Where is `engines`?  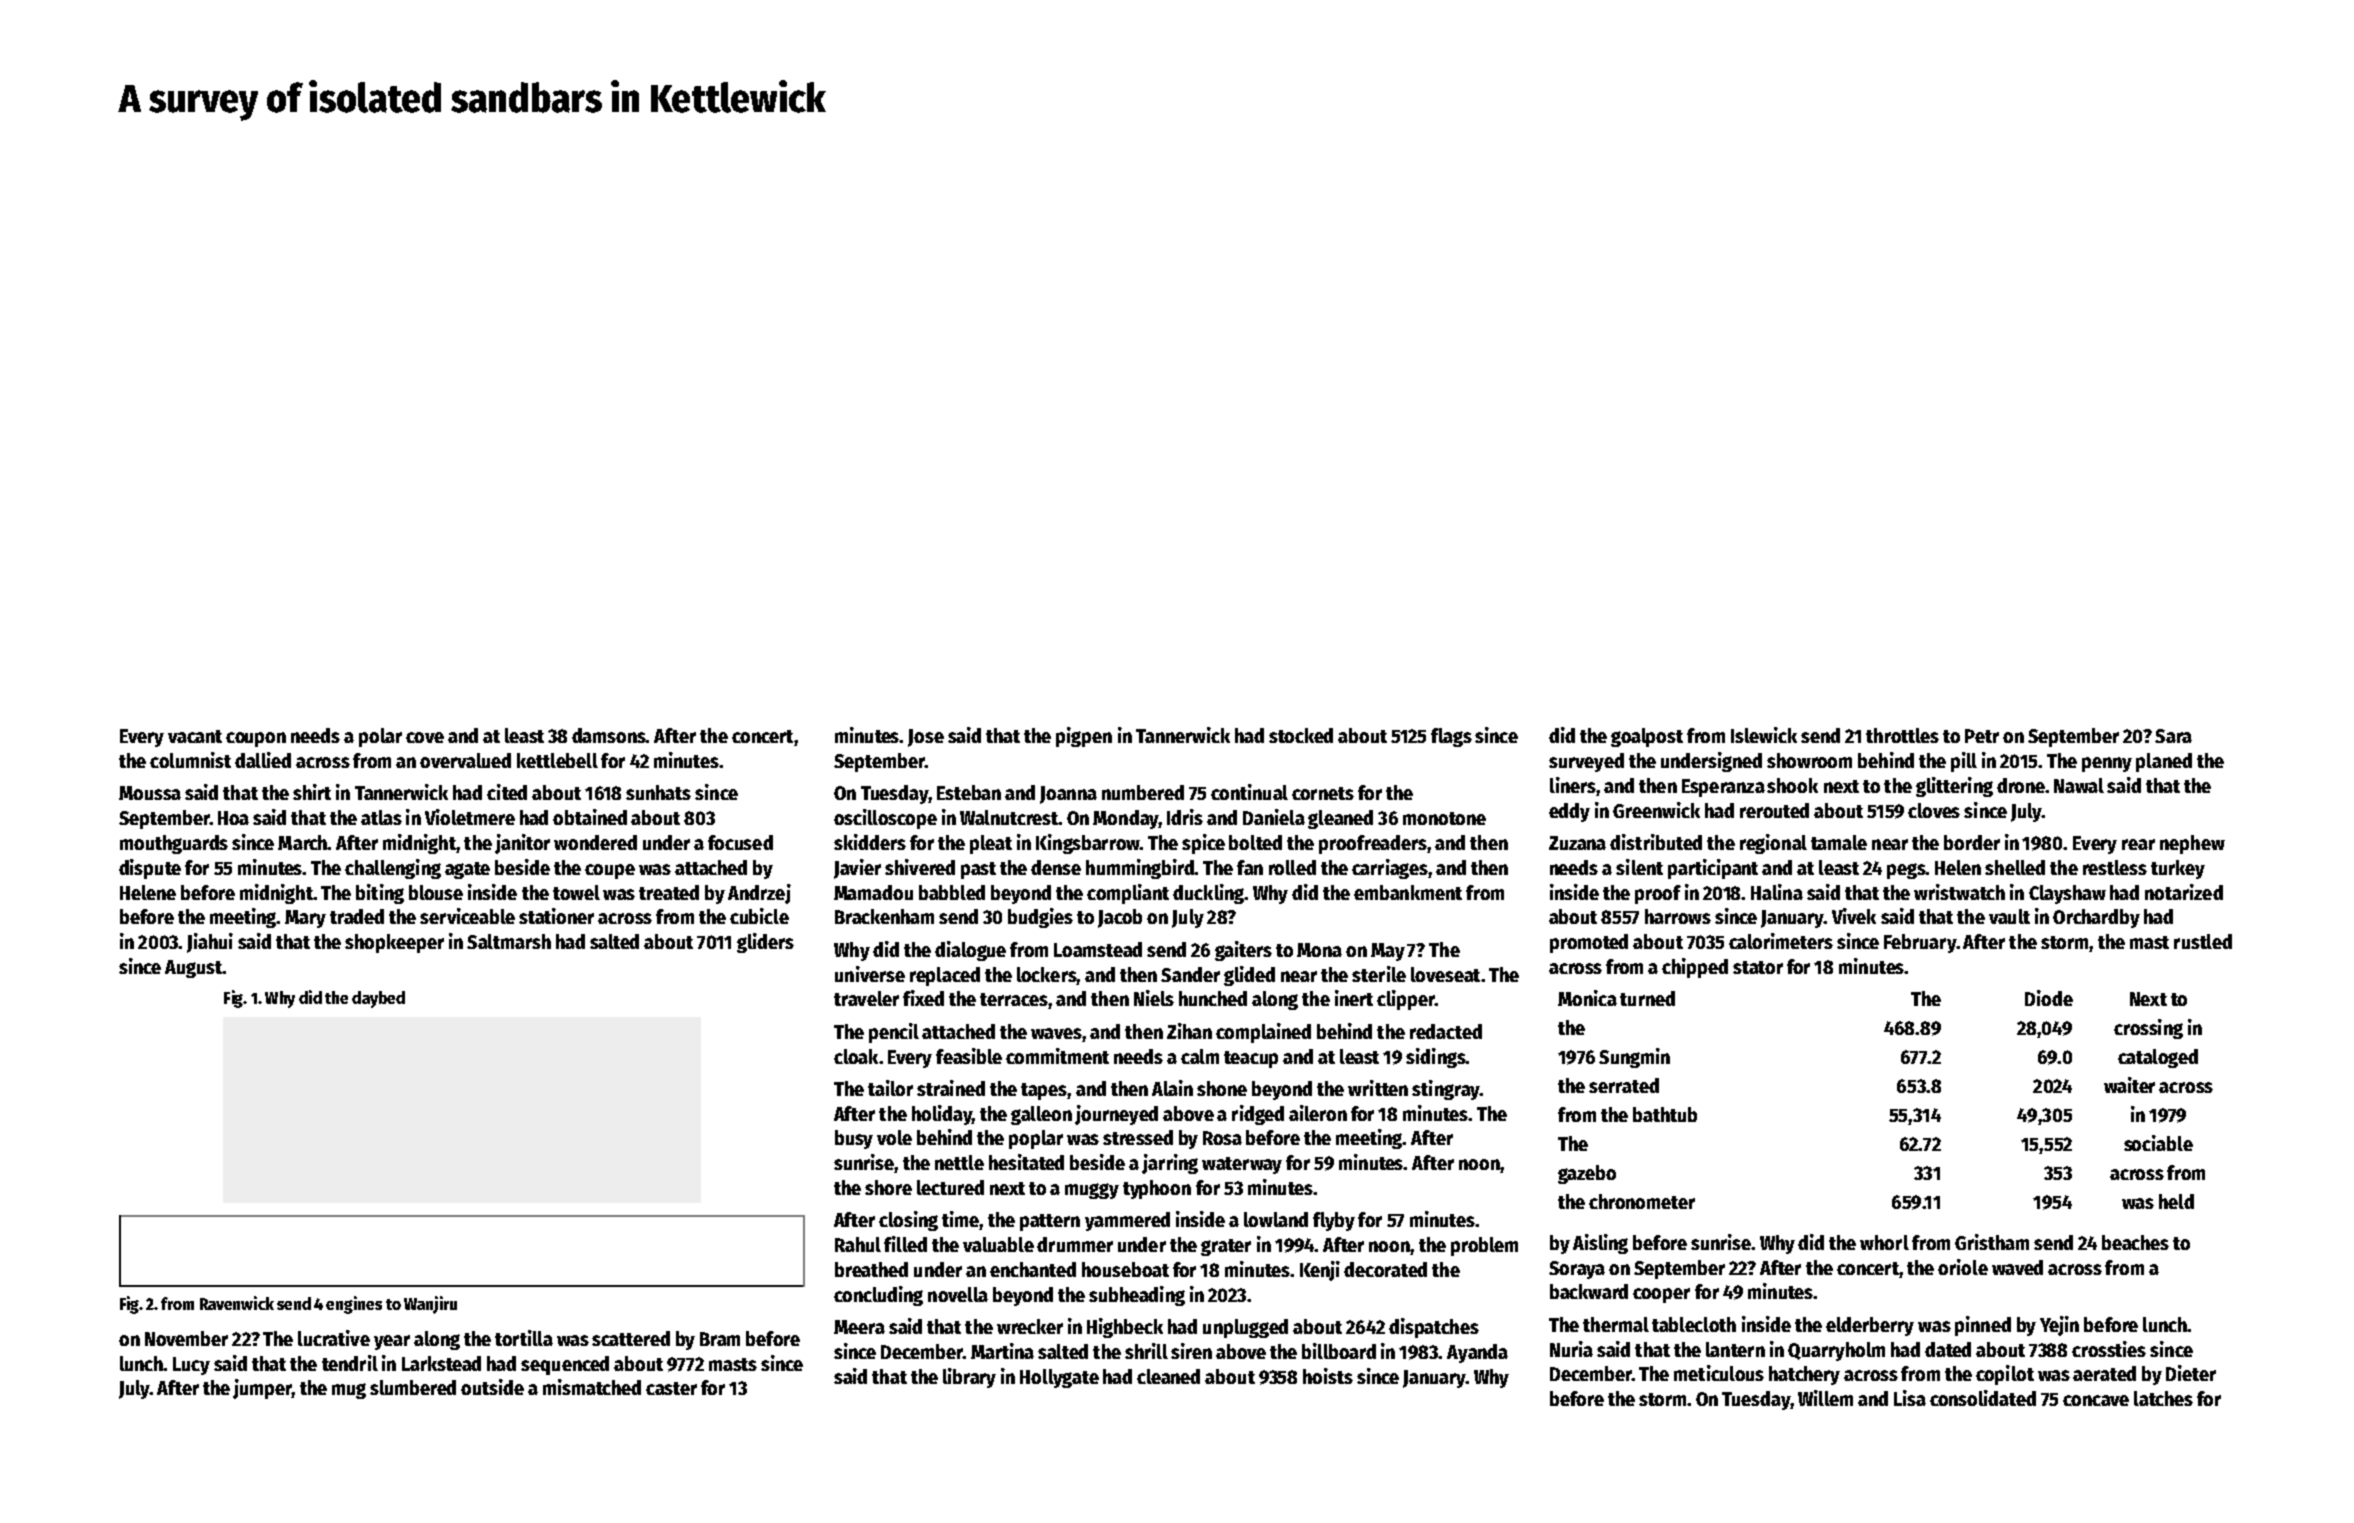
engines is located at coordinates (354, 1305).
